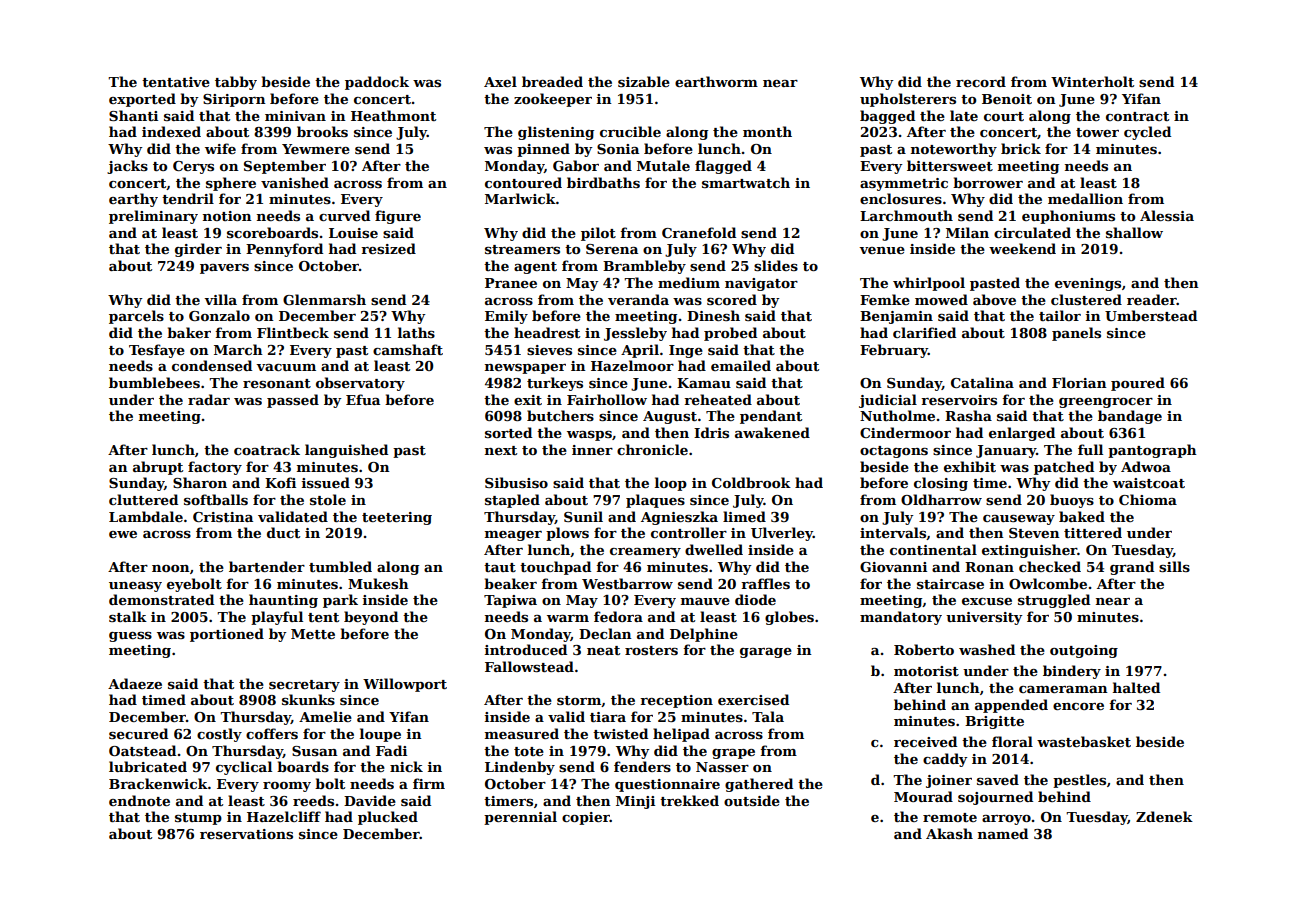  Describe the element at coordinates (968, 415) in the screenshot. I see `Rasha` at that location.
